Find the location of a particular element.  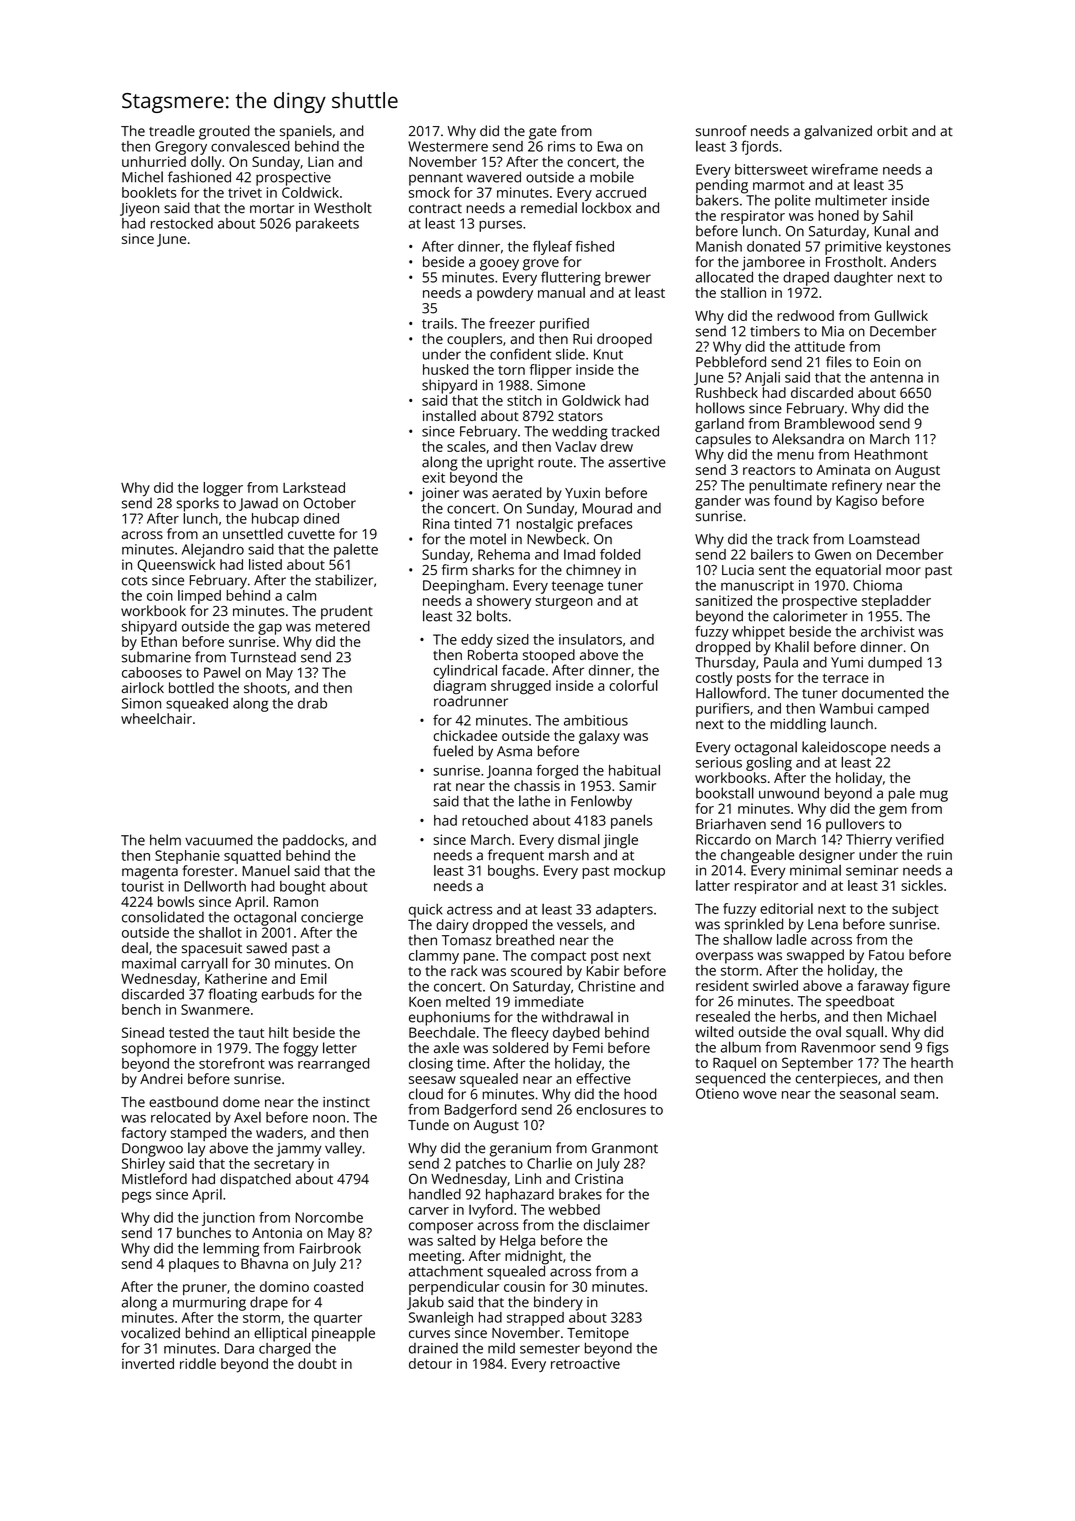

retroactive is located at coordinates (585, 1363).
